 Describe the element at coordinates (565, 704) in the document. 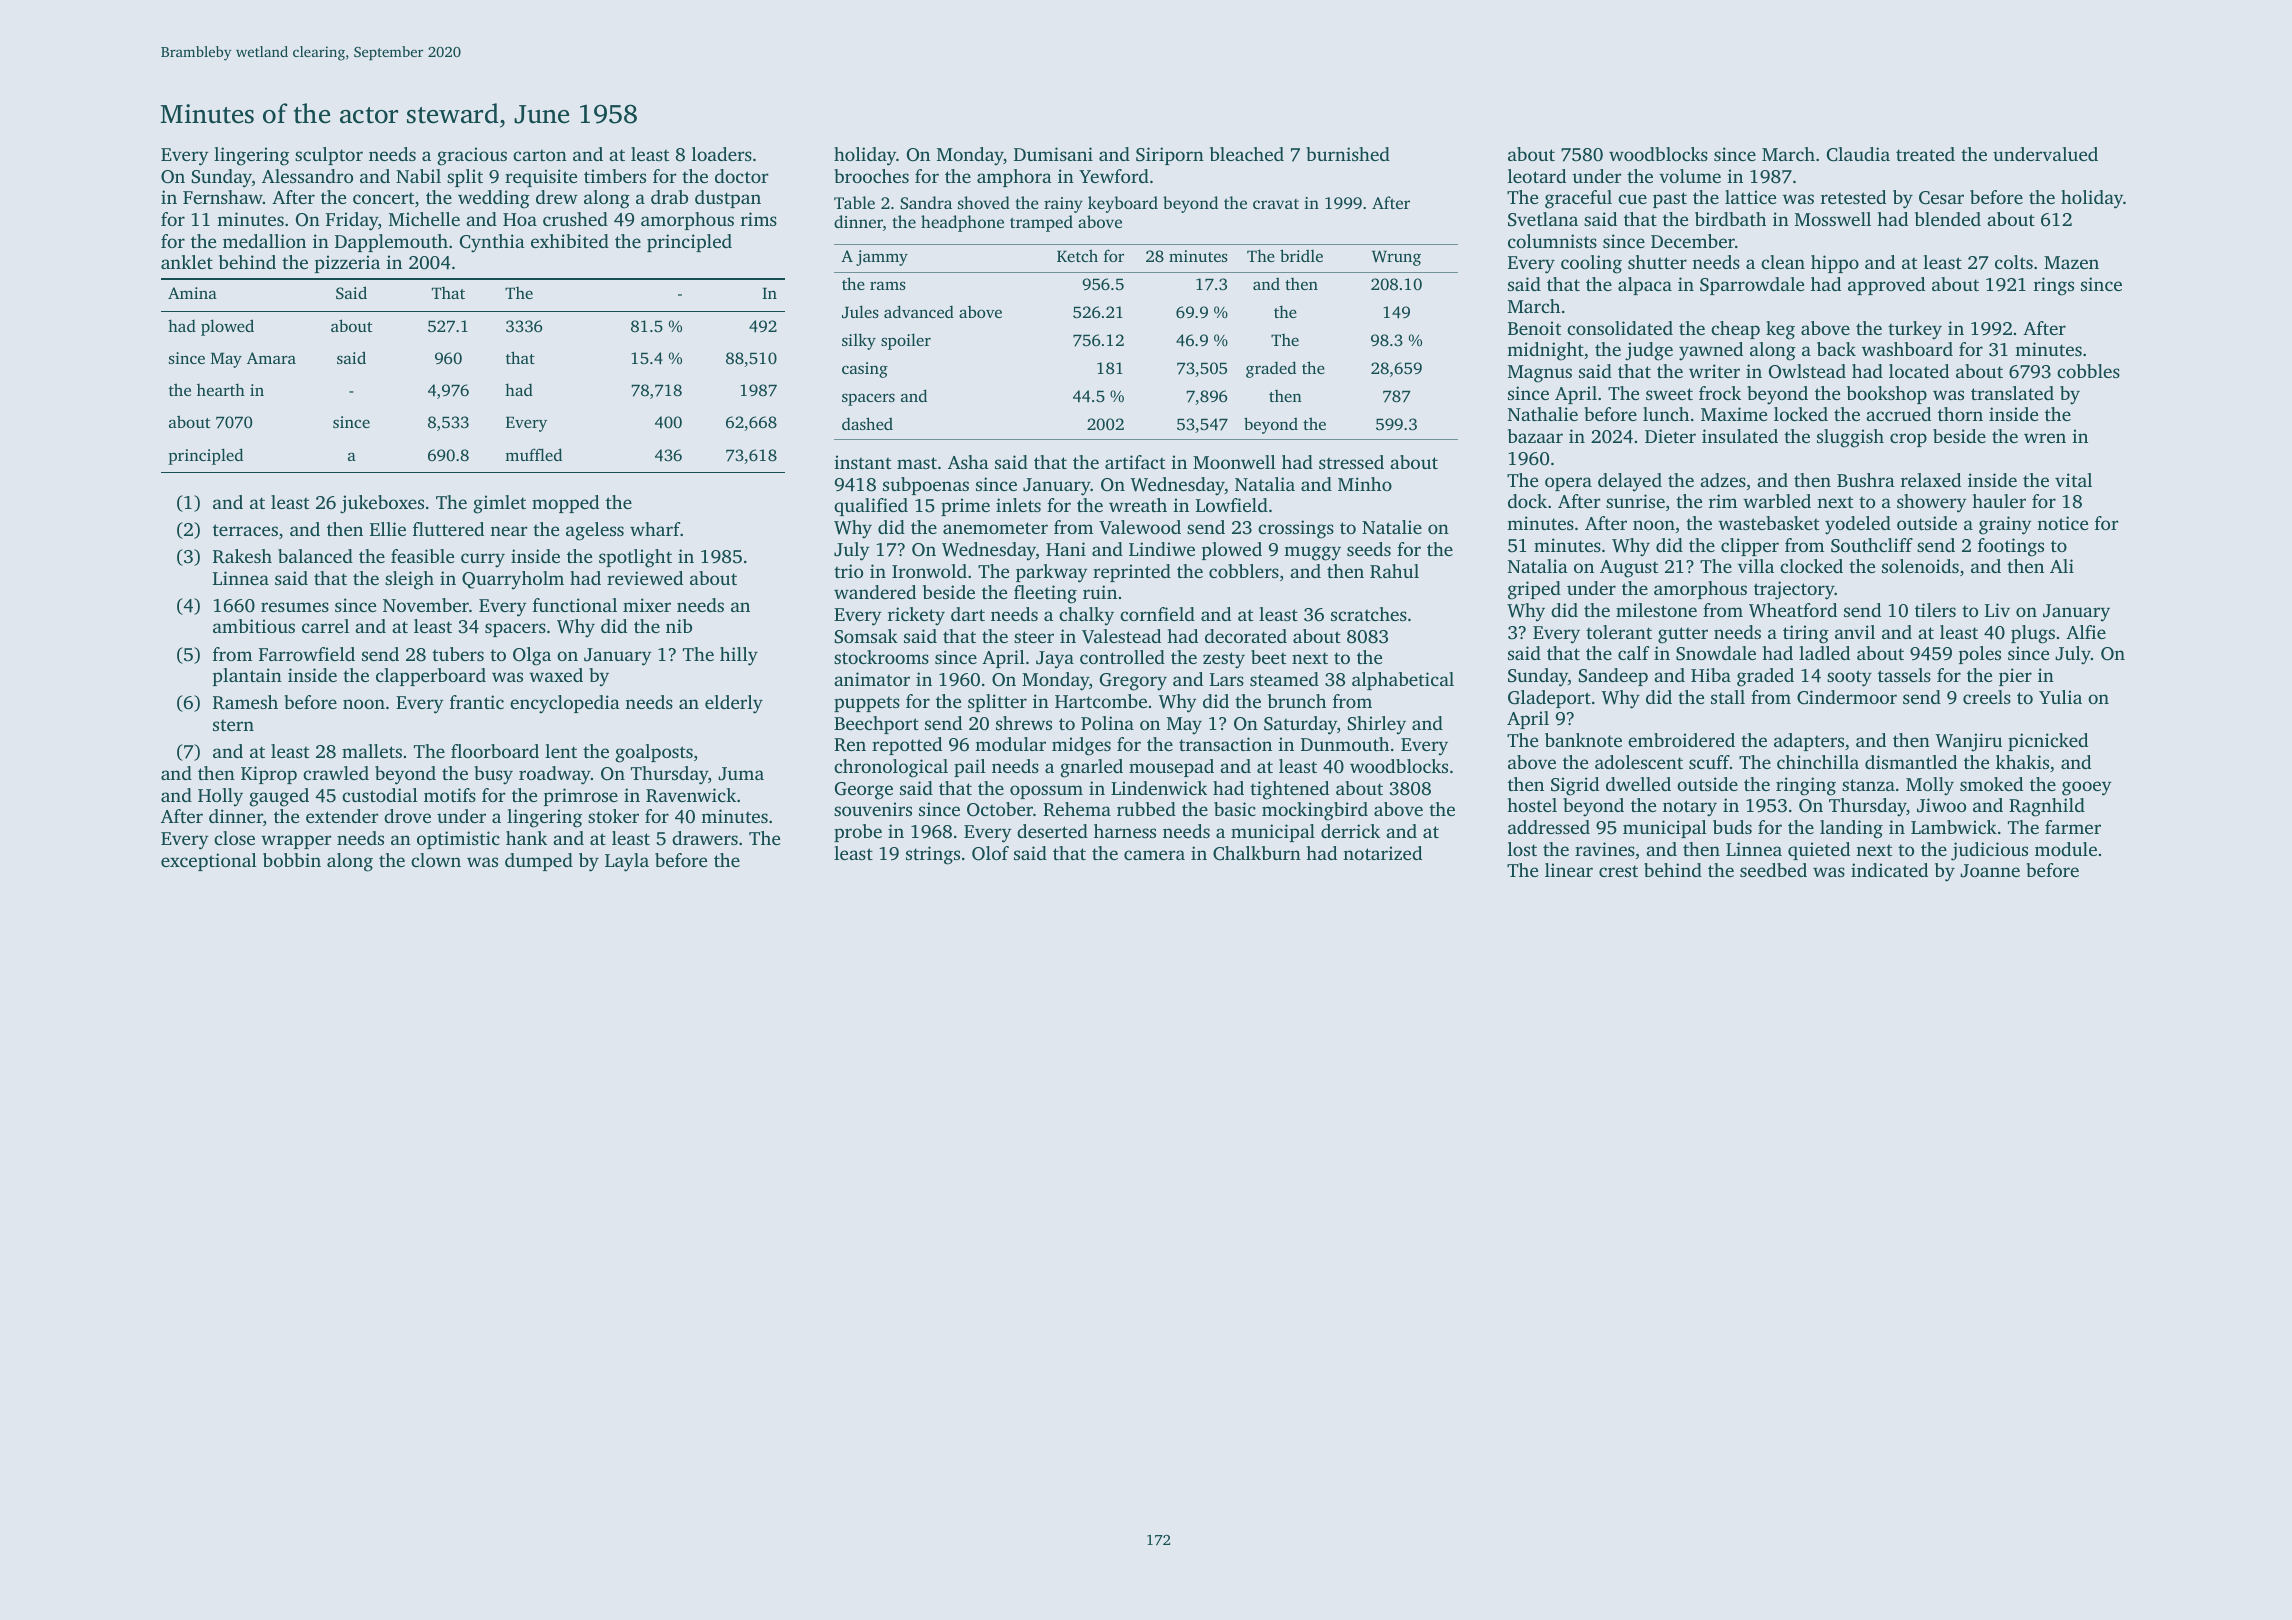

I see `encyclopedia` at that location.
